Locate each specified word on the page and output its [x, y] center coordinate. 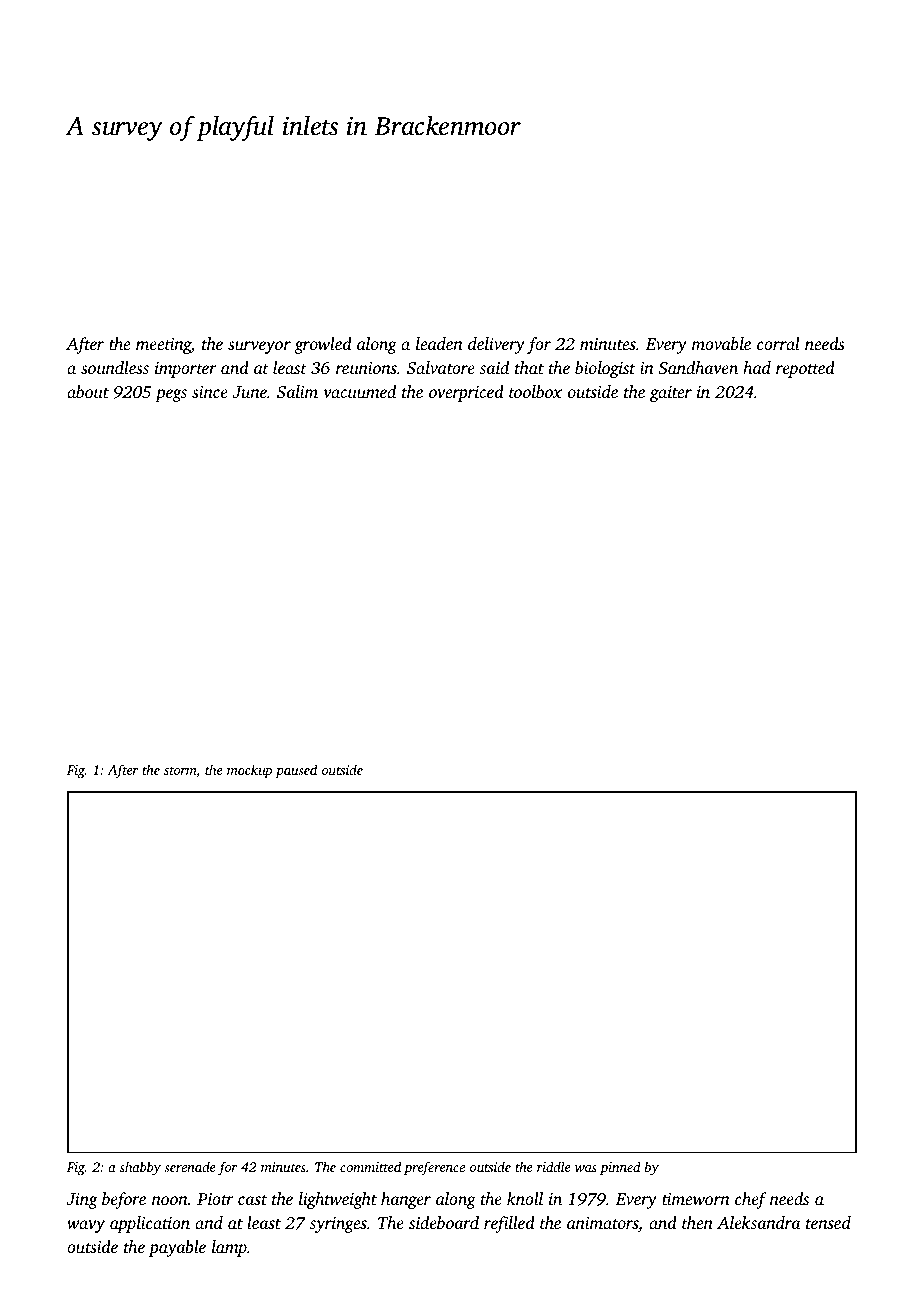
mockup [249, 771]
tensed [828, 1222]
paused [296, 771]
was [586, 1168]
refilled [509, 1224]
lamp [229, 1248]
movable [721, 343]
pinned [620, 1168]
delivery [496, 345]
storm [180, 771]
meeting [163, 346]
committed [370, 1166]
